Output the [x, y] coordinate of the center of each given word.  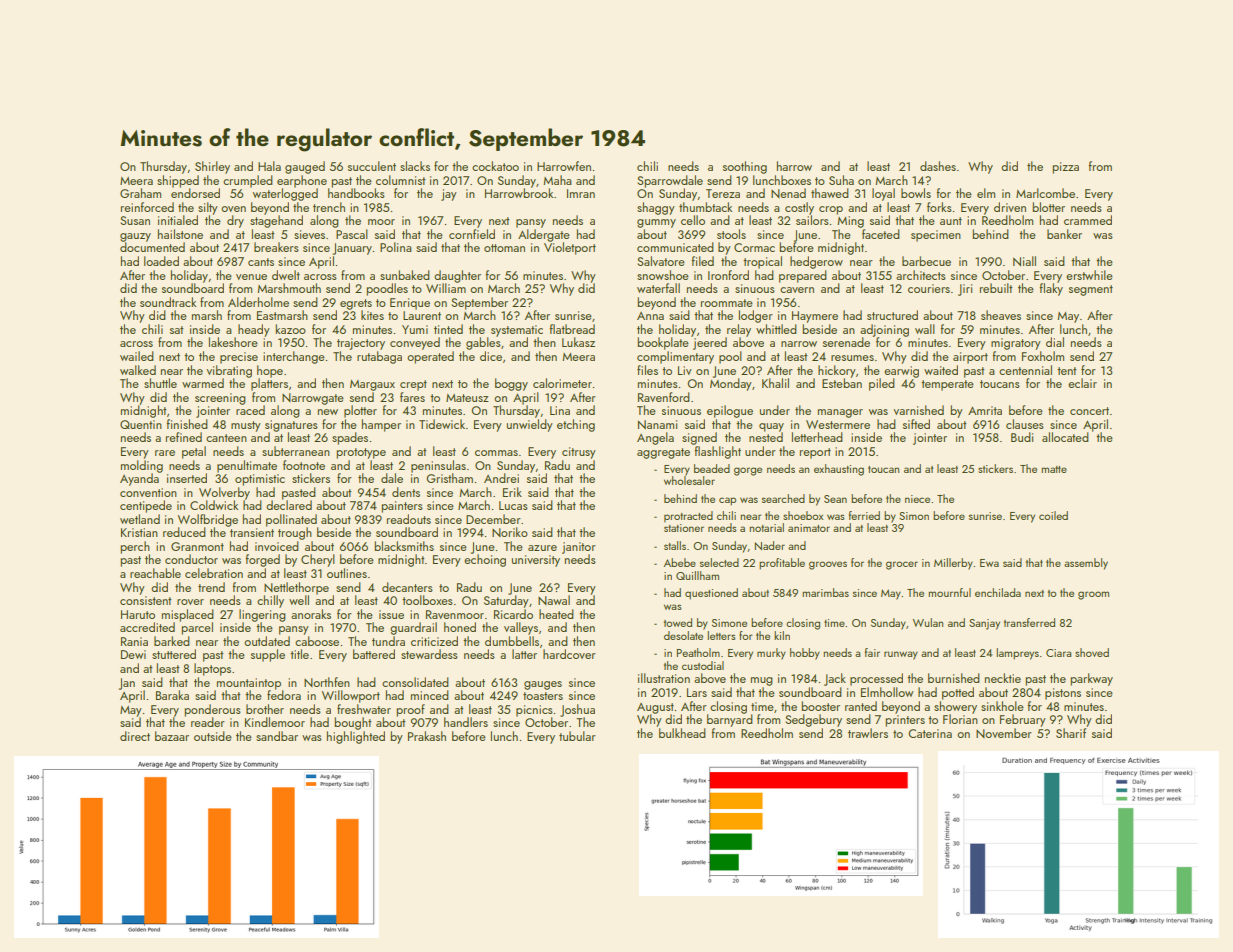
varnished [919, 410]
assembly [1086, 564]
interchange [294, 357]
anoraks [311, 614]
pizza [1066, 168]
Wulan [928, 622]
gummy [656, 223]
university [536, 561]
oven [233, 209]
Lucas [513, 505]
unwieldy [530, 425]
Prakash [427, 736]
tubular [577, 736]
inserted [187, 478]
